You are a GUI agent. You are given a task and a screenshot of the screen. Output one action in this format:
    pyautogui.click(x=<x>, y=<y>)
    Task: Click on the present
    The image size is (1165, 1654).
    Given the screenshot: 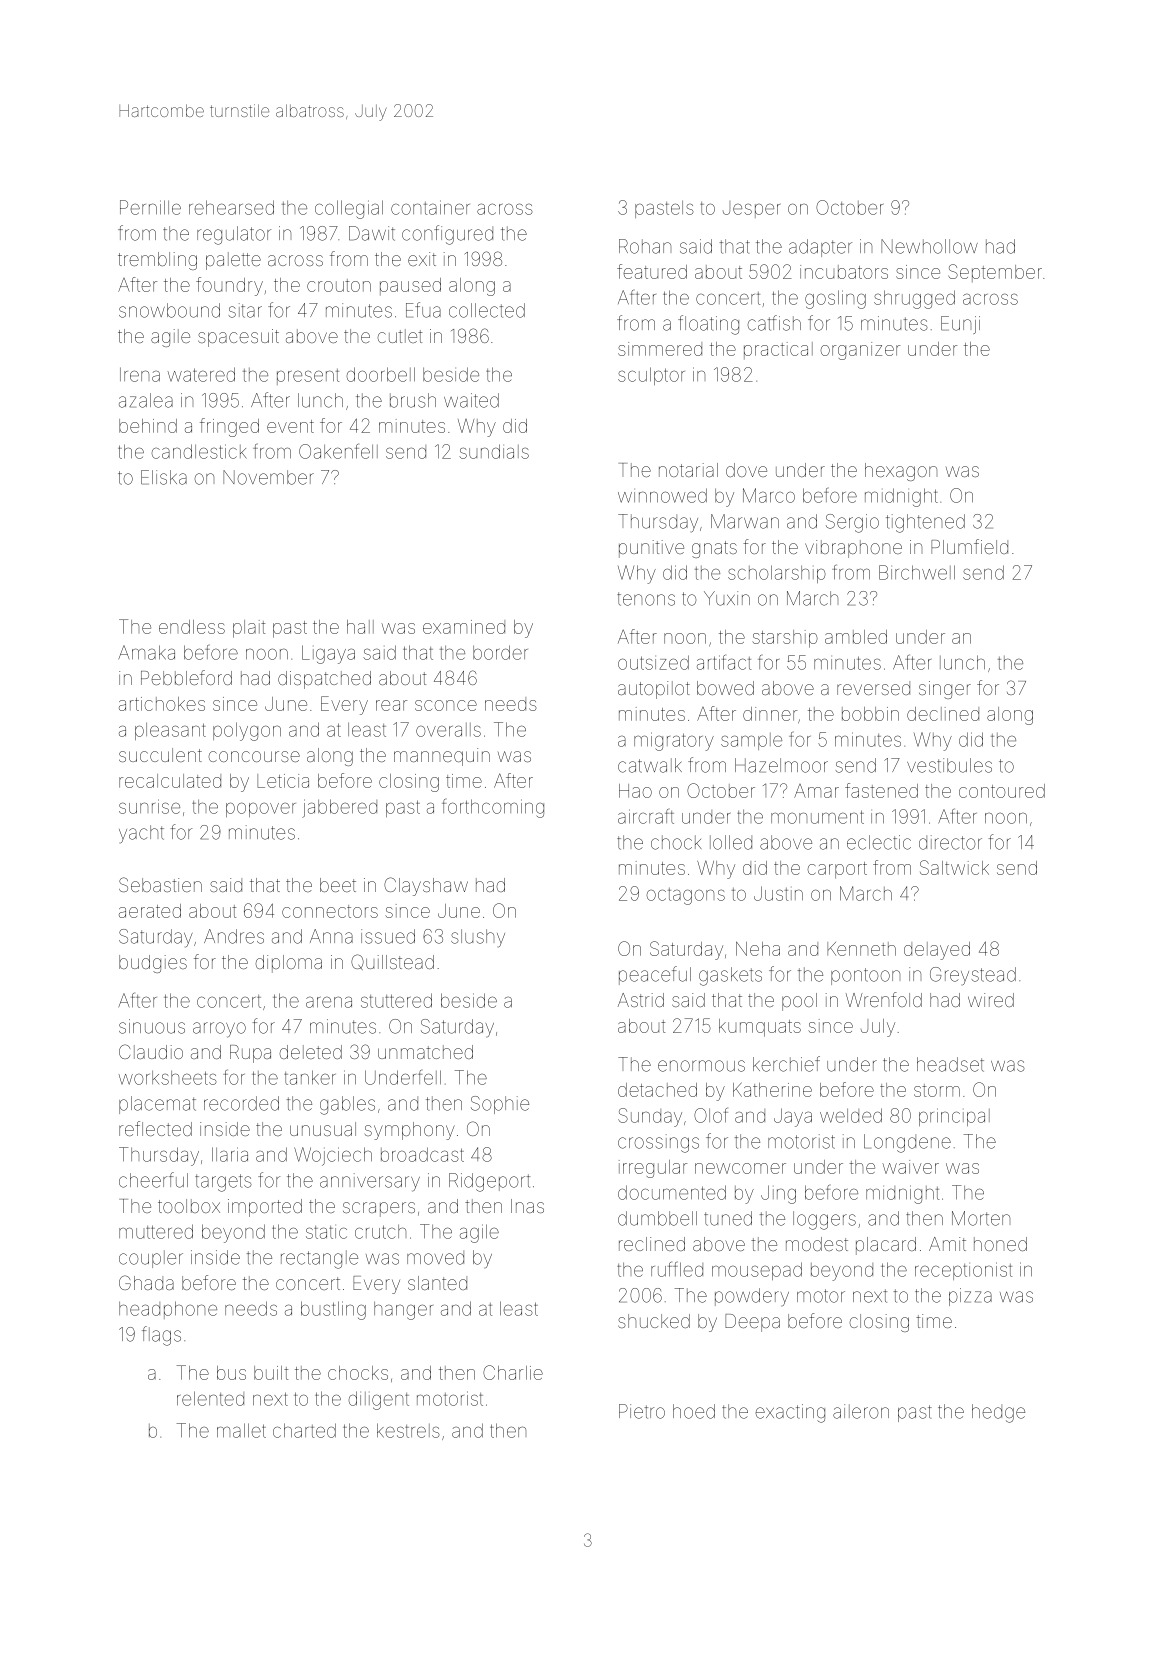 What is the action you would take?
    pyautogui.click(x=308, y=377)
